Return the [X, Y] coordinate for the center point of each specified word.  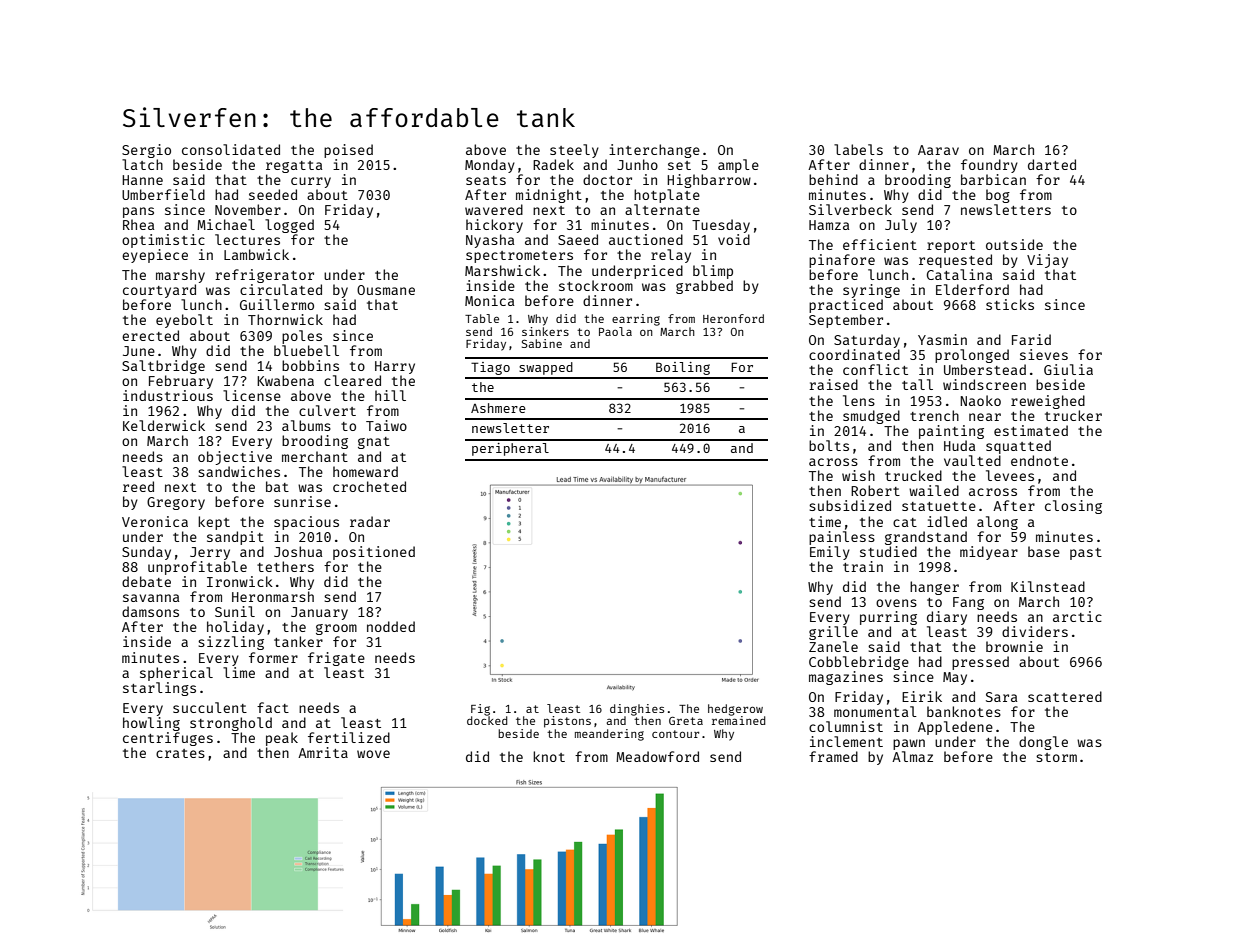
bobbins [310, 365]
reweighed [1048, 402]
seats [486, 180]
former [273, 657]
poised [348, 151]
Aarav [938, 150]
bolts [829, 445]
